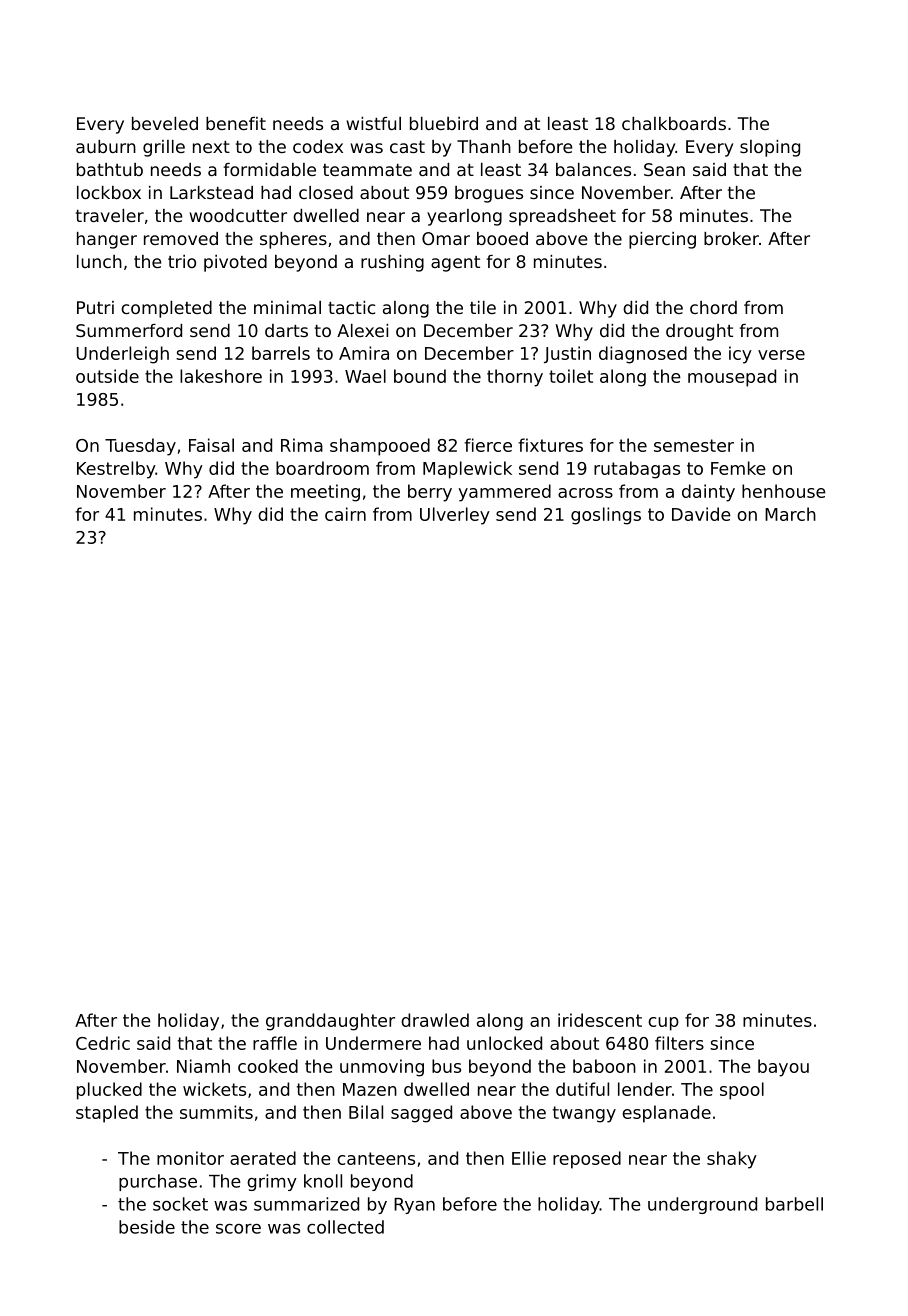 The image size is (908, 1316). What do you see at coordinates (376, 1158) in the screenshot?
I see `canteens` at bounding box center [376, 1158].
